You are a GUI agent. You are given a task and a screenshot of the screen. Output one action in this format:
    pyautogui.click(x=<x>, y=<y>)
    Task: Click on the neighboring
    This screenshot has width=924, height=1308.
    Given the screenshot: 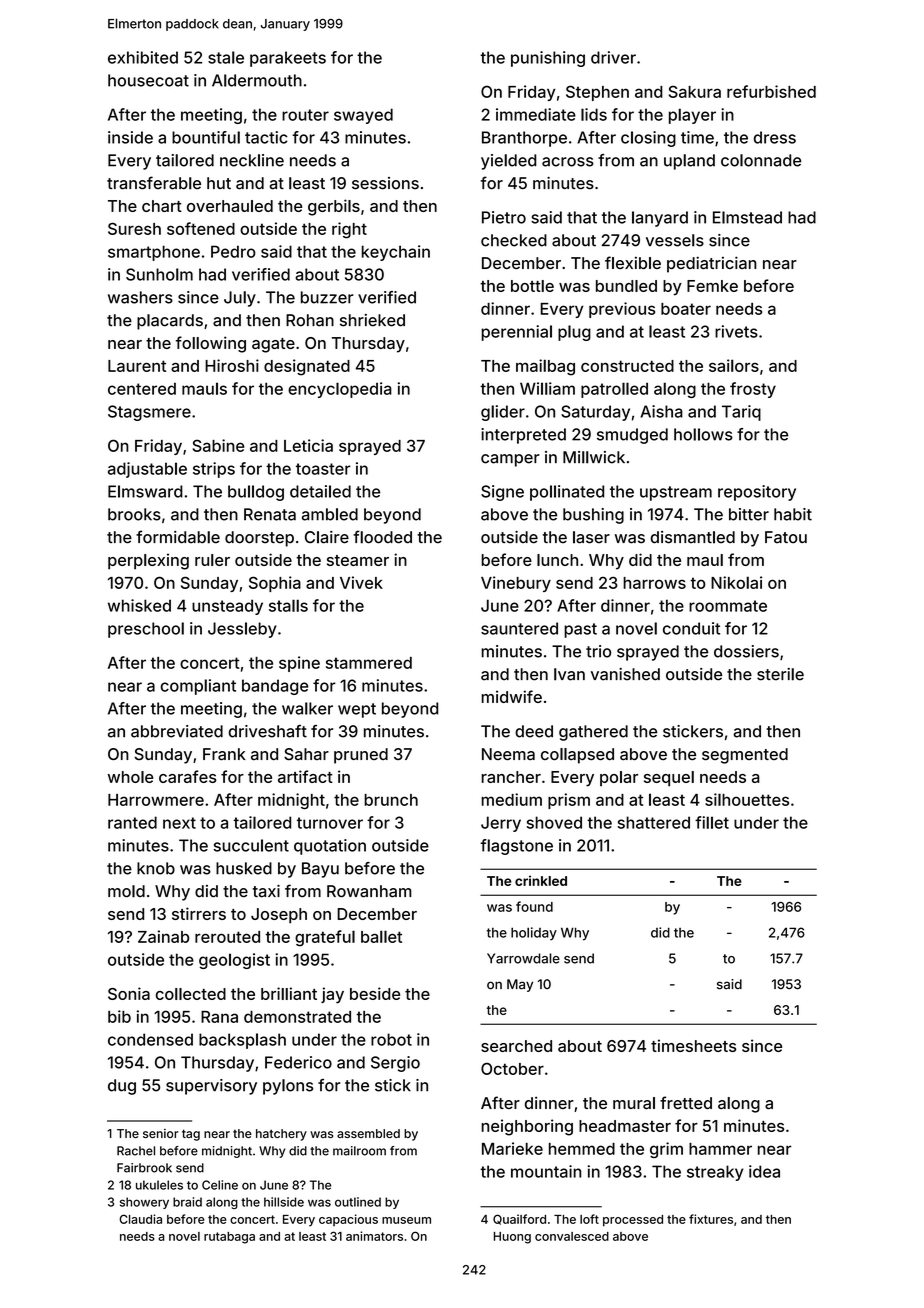 What is the action you would take?
    pyautogui.click(x=527, y=1127)
